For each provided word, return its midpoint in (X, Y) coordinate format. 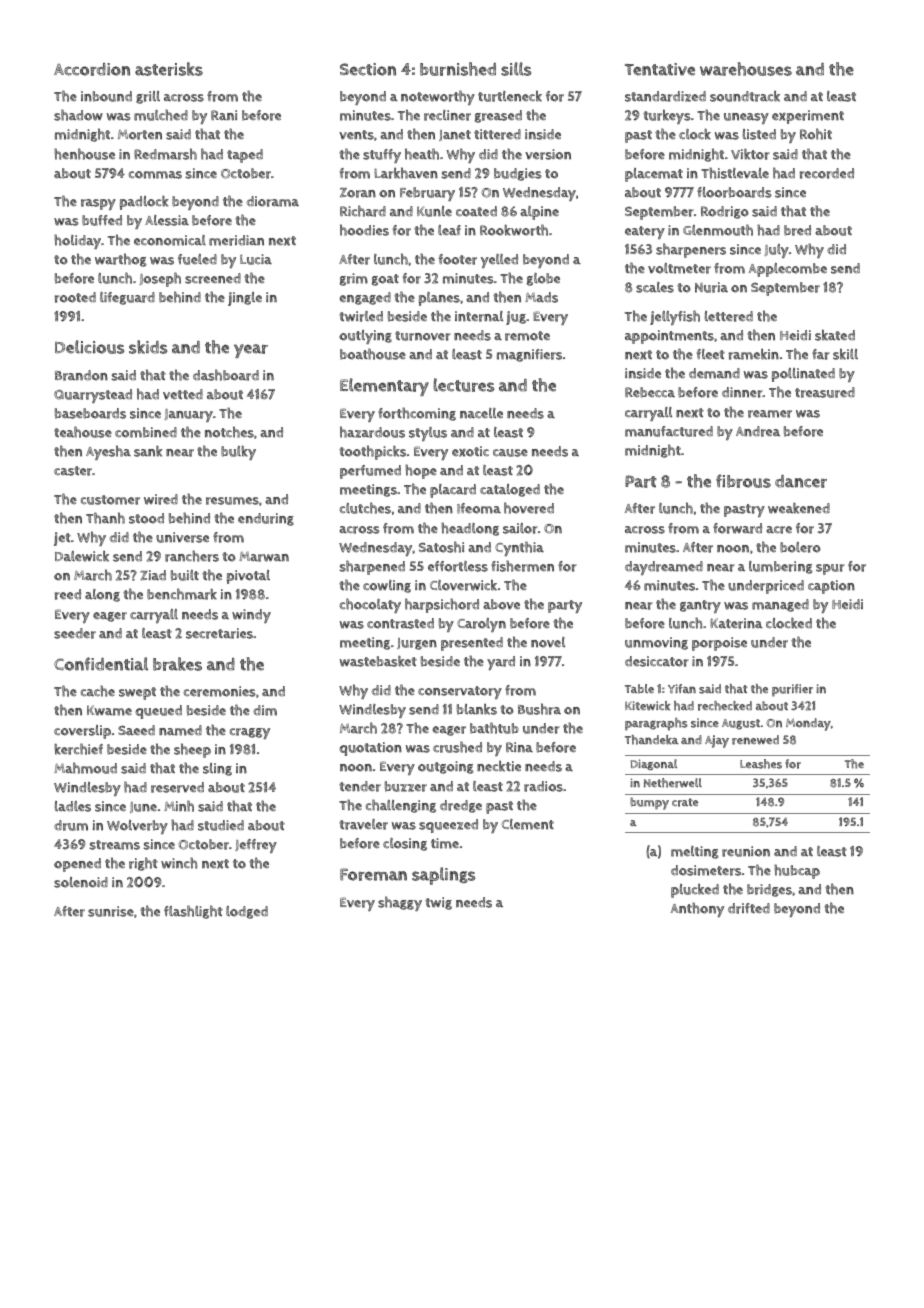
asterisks (169, 69)
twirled (361, 316)
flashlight (193, 912)
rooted (75, 297)
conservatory (460, 692)
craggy (250, 733)
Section (368, 69)
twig (438, 903)
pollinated (803, 375)
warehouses (746, 69)
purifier (792, 690)
